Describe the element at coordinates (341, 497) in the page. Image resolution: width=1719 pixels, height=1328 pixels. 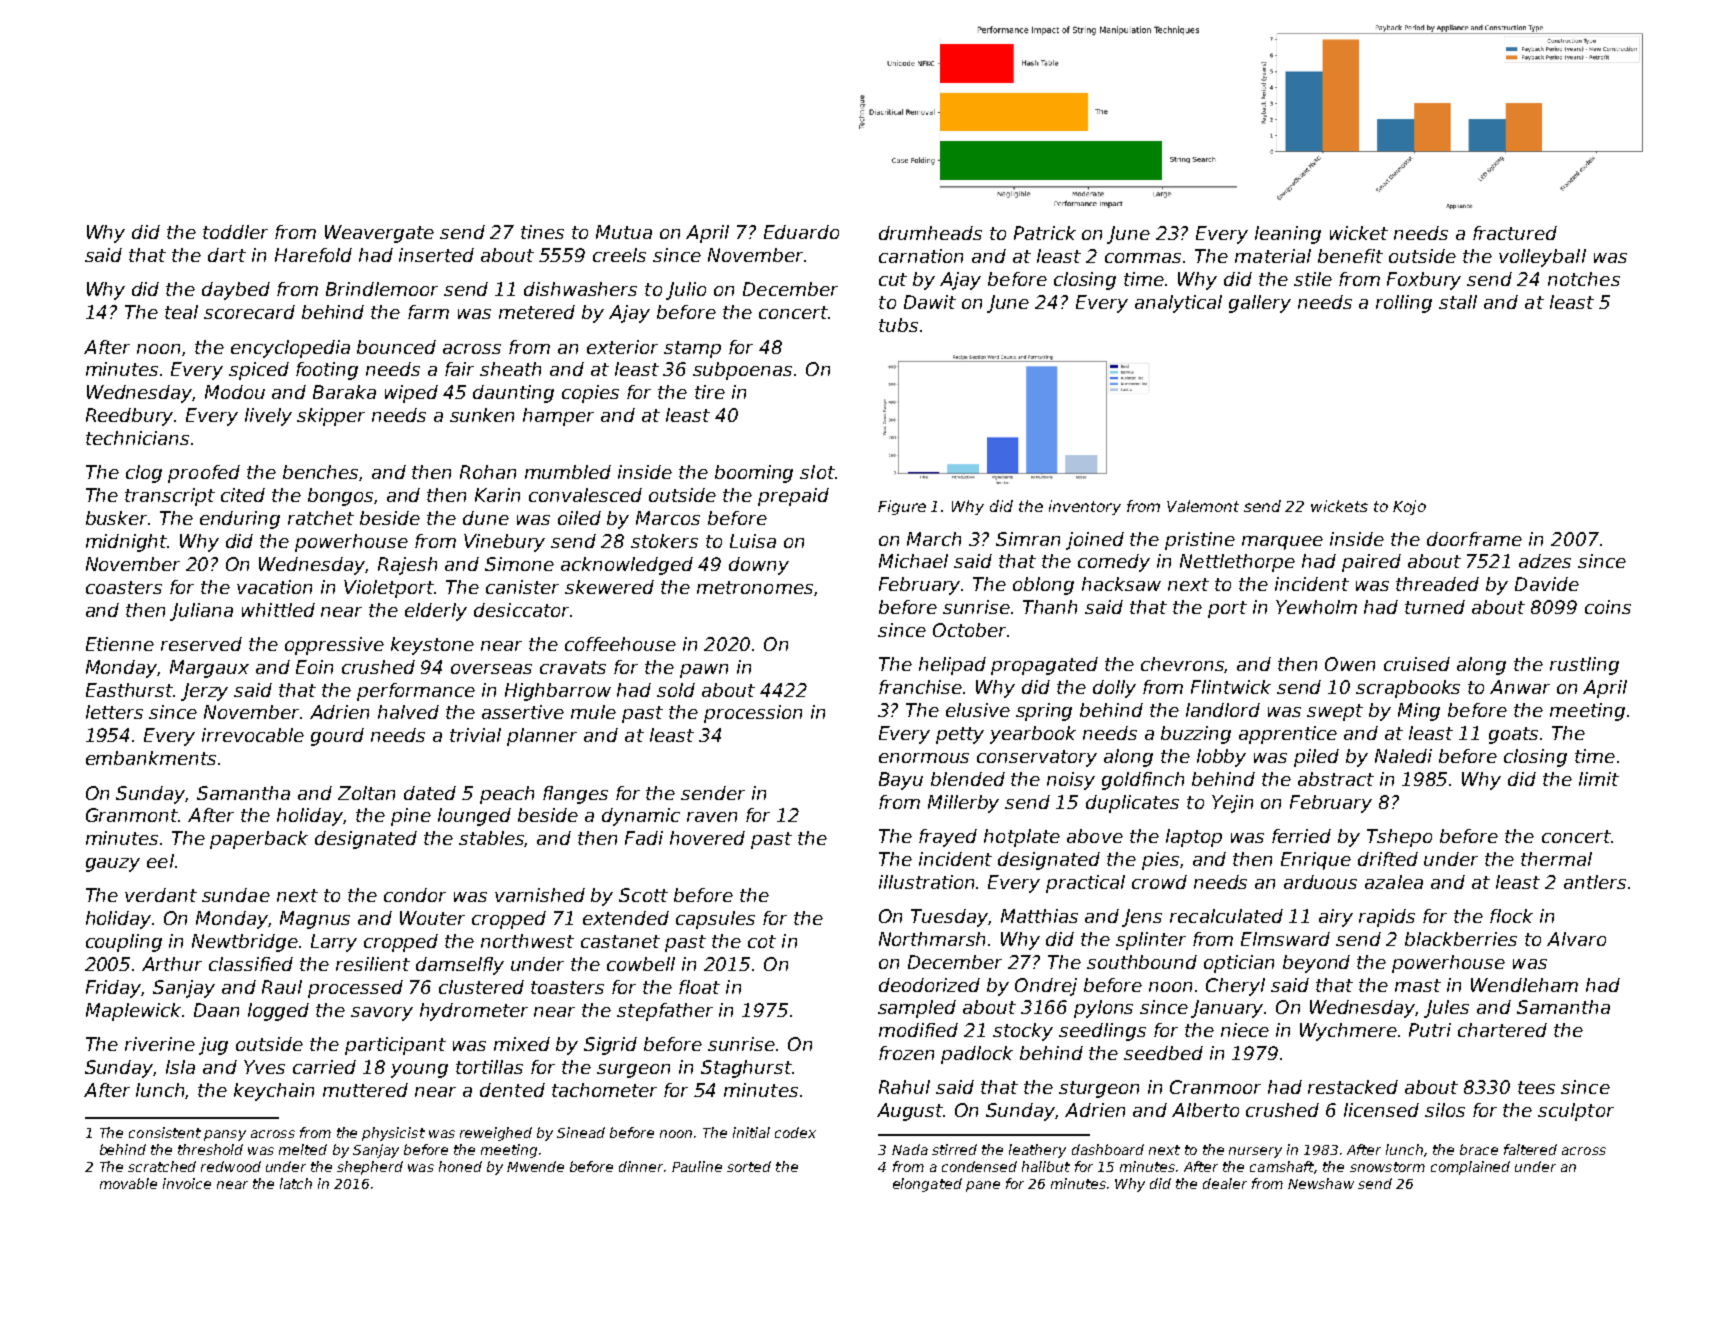
I see `bongos` at that location.
